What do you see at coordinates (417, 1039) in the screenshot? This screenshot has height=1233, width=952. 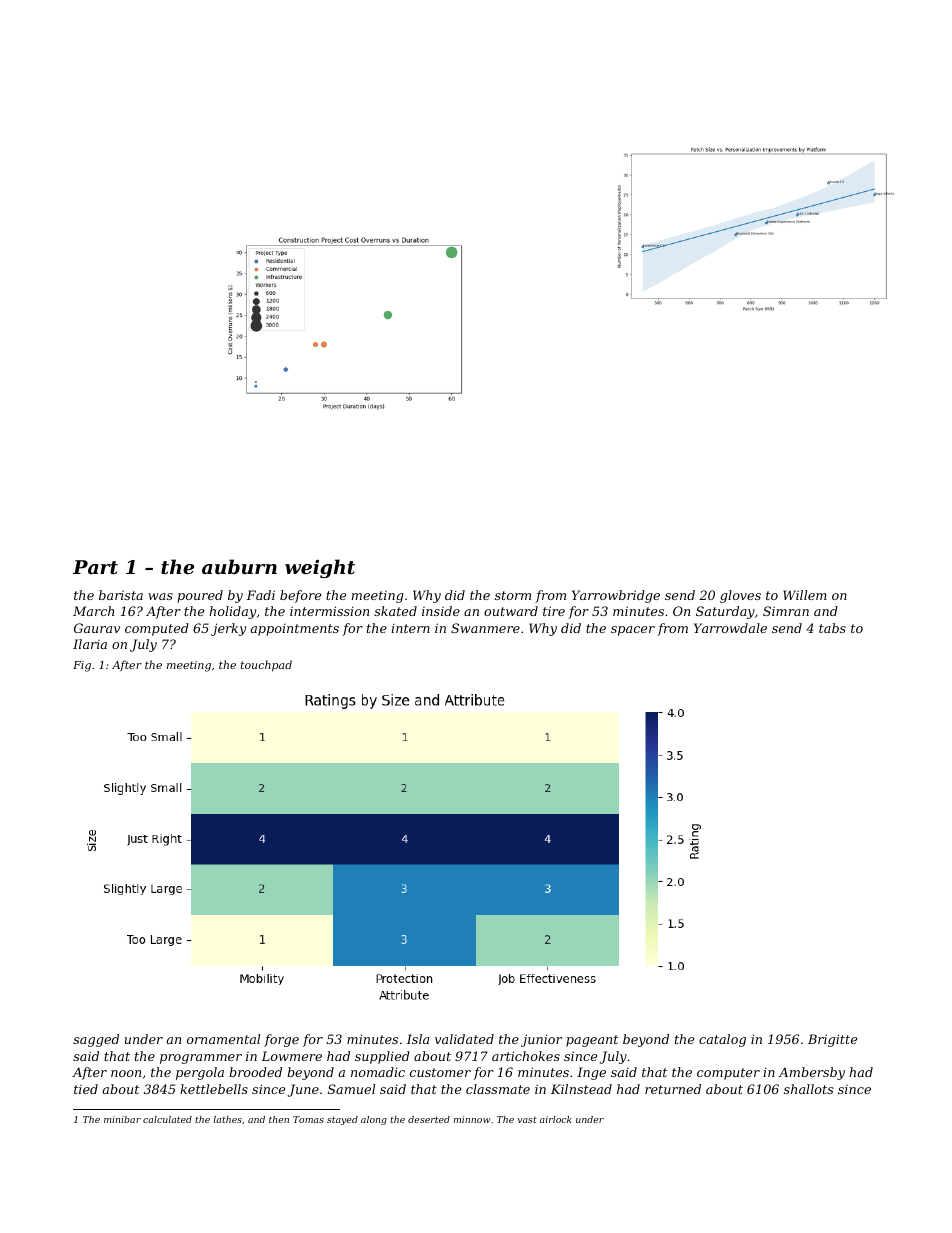 I see `Isla` at bounding box center [417, 1039].
